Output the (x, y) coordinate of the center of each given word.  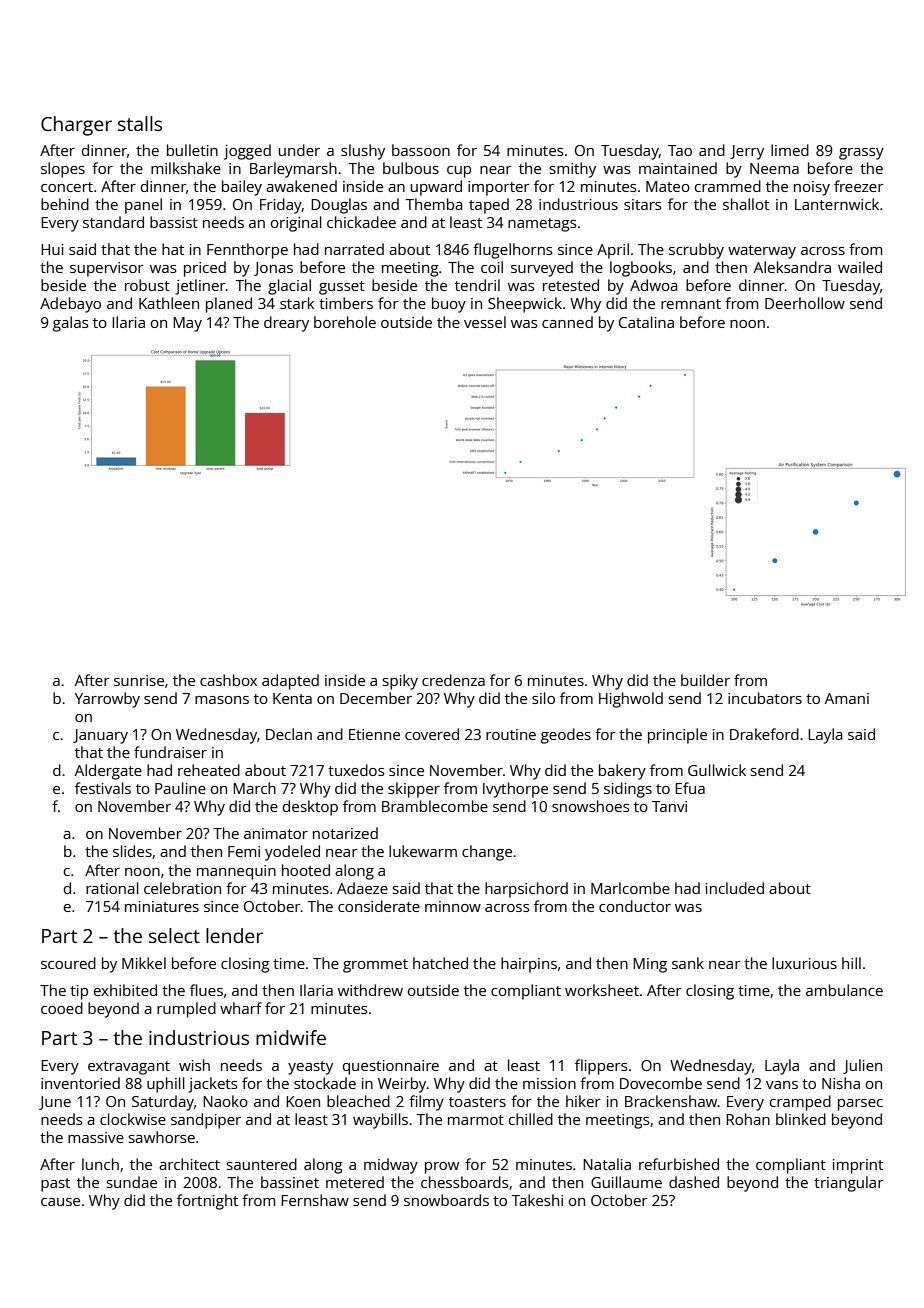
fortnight (207, 1202)
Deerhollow (805, 303)
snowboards (446, 1200)
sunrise (139, 680)
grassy (861, 154)
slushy (363, 152)
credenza (453, 680)
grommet (375, 966)
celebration (182, 888)
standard (113, 222)
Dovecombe (661, 1083)
